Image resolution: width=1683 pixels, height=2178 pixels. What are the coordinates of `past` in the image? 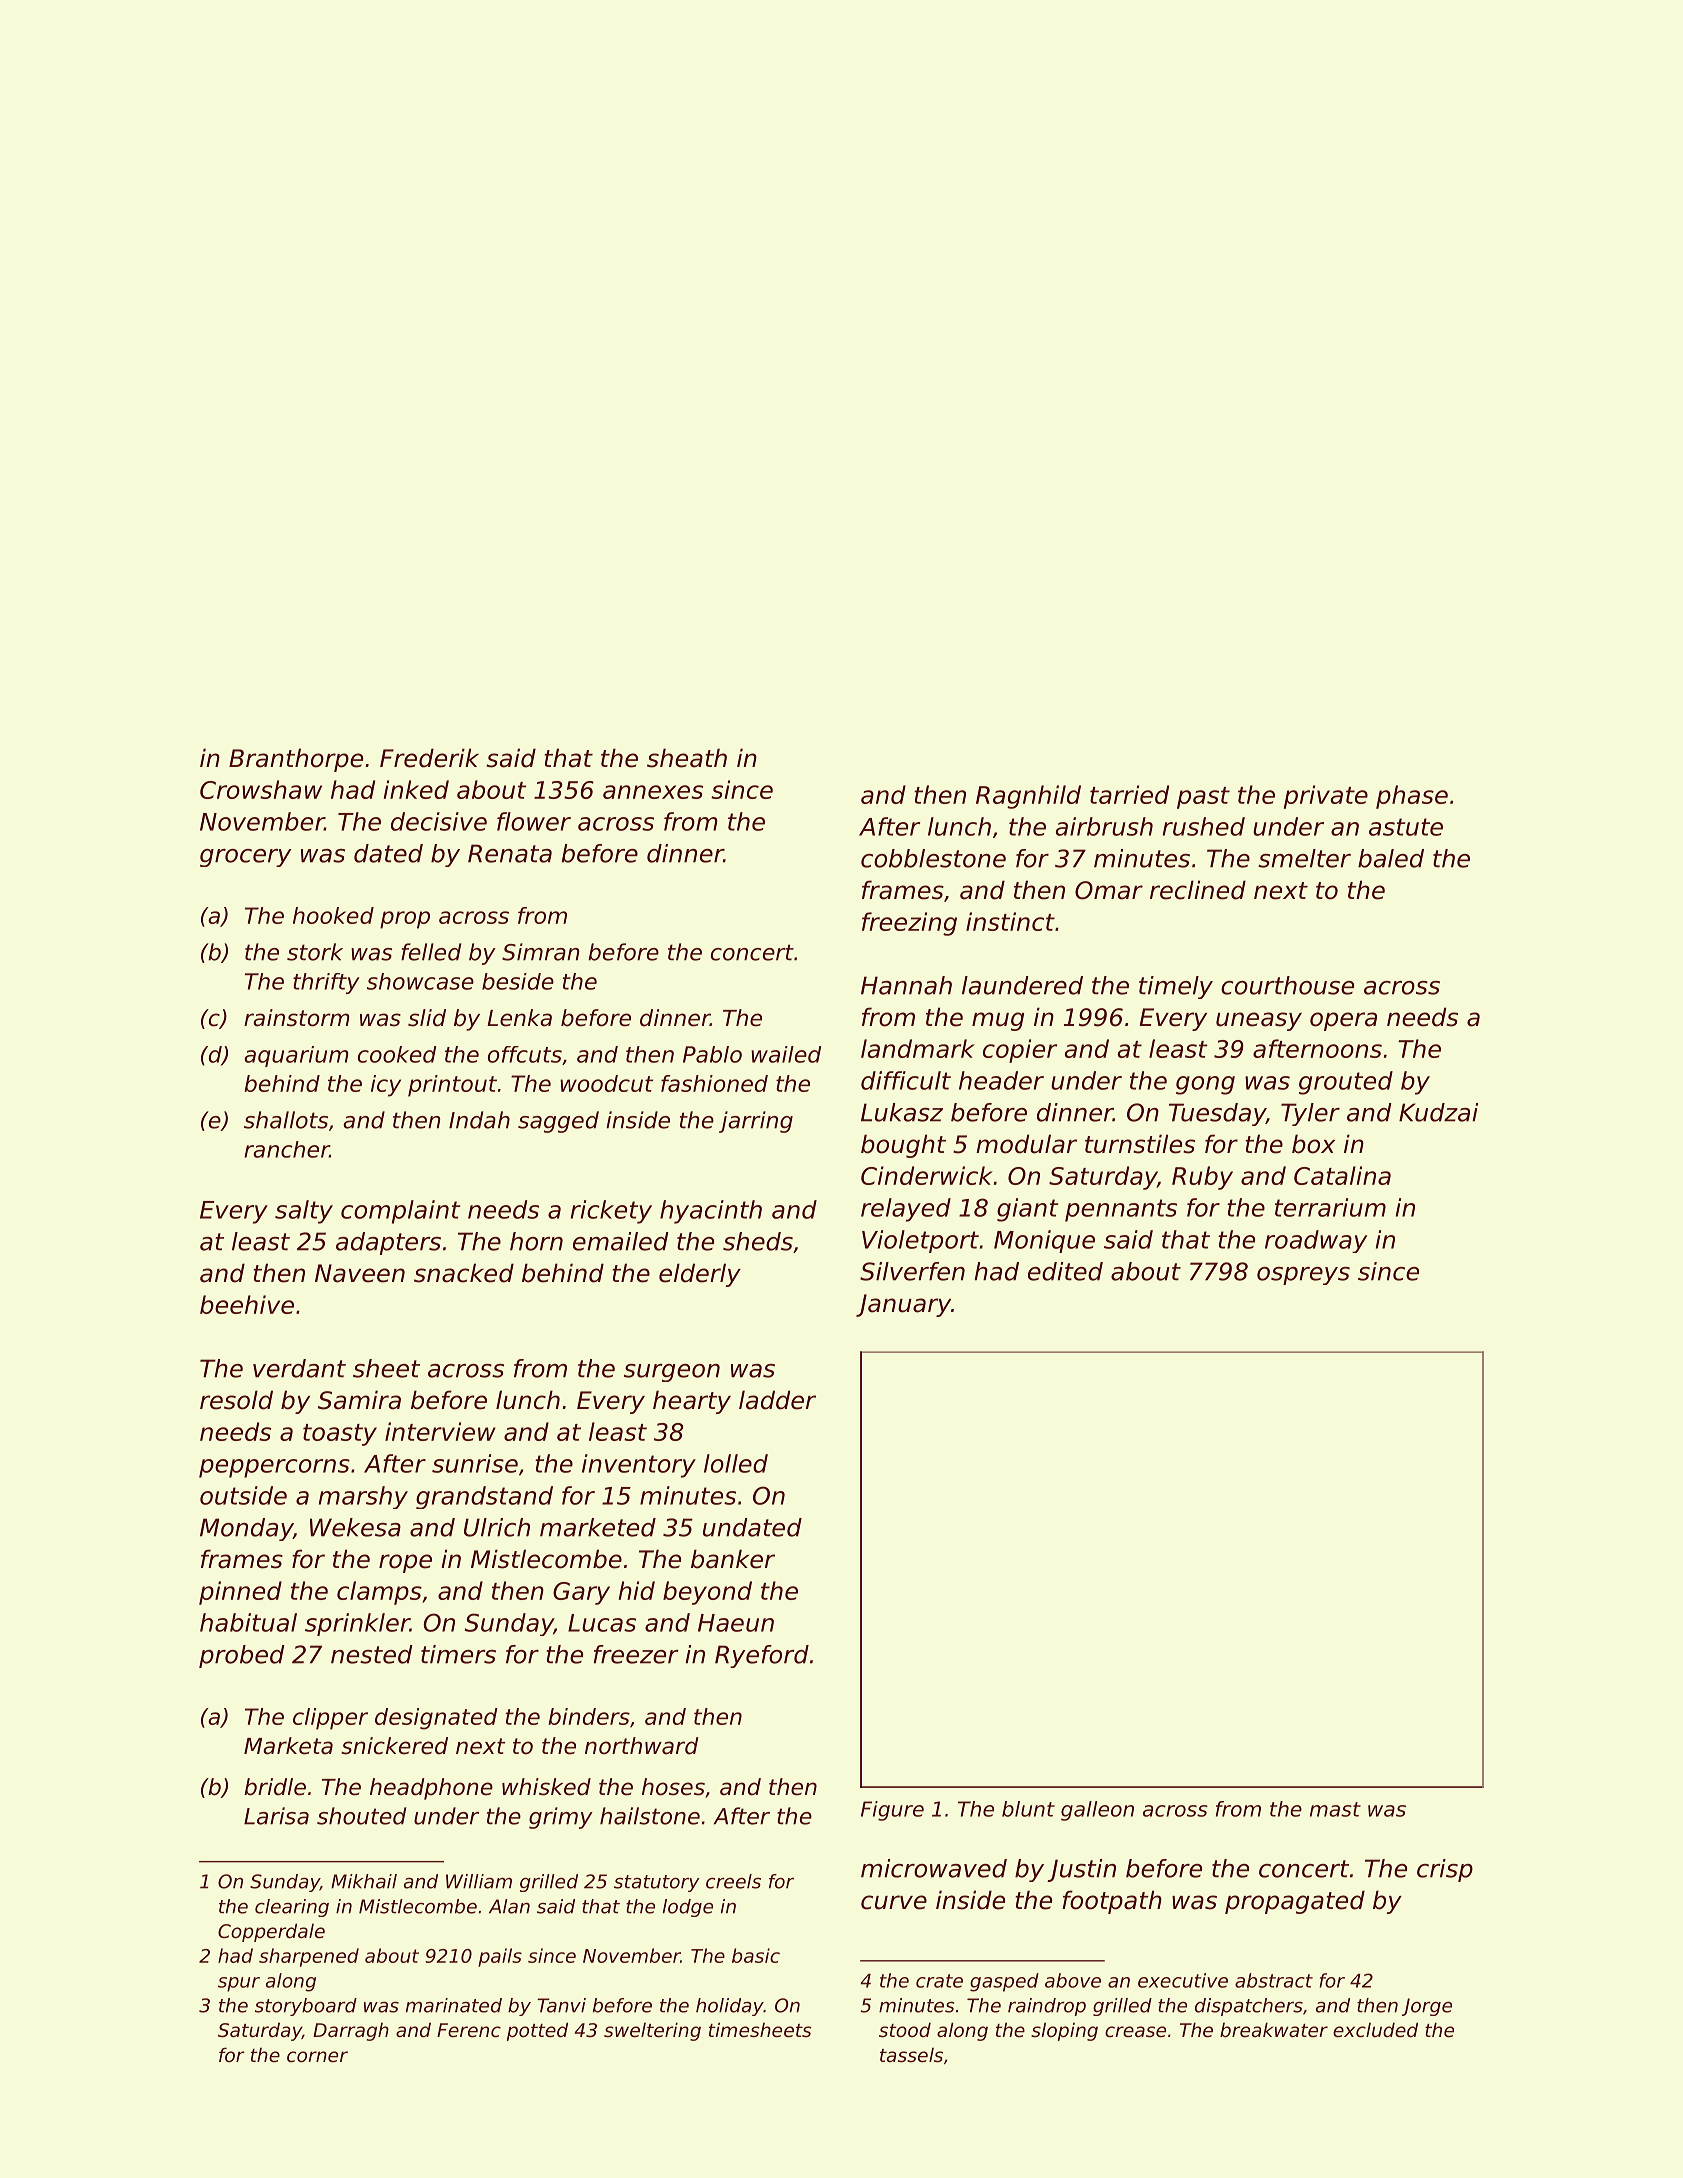 It's located at (1203, 798).
